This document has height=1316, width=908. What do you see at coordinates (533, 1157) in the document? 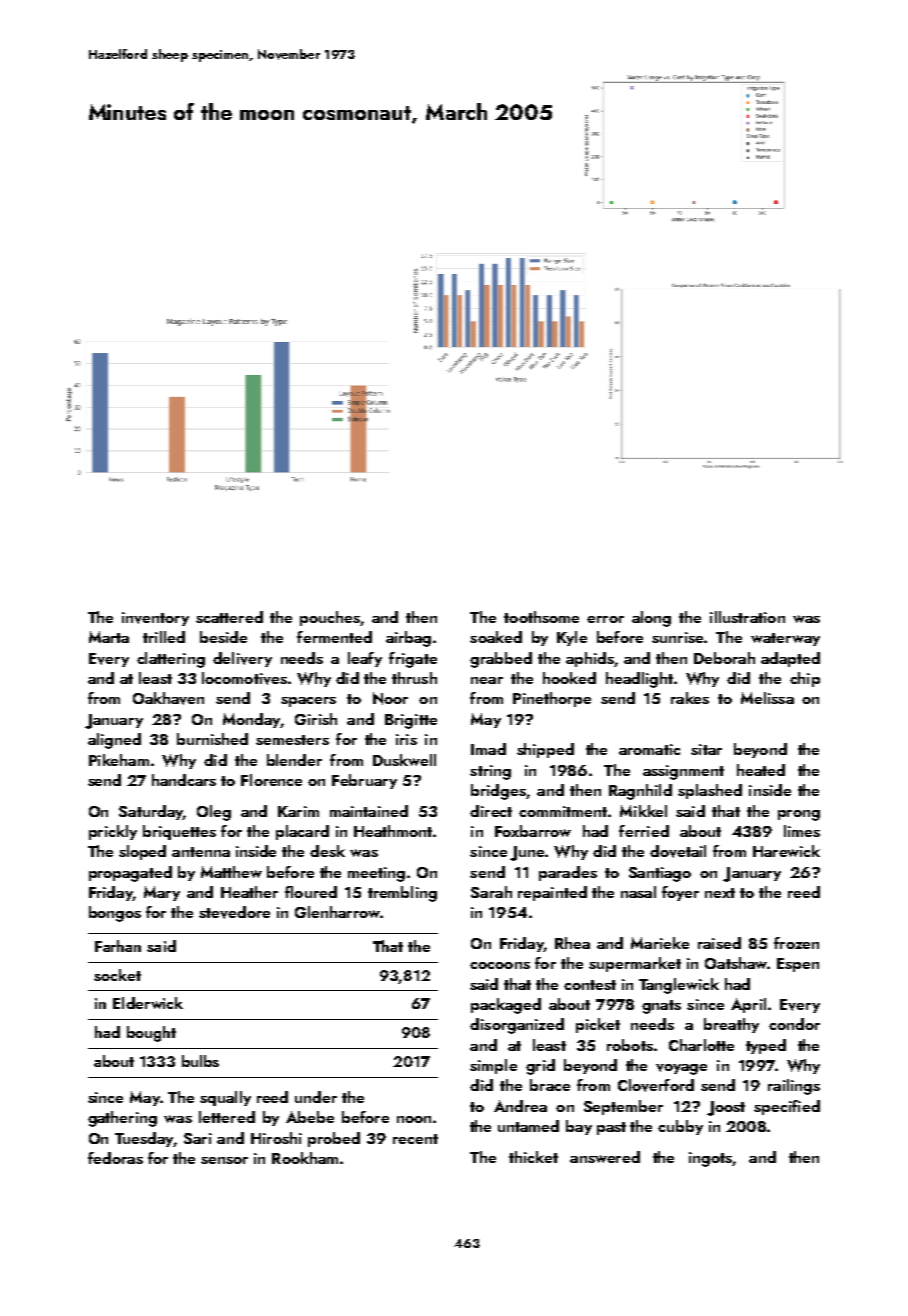
I see `thicket` at bounding box center [533, 1157].
